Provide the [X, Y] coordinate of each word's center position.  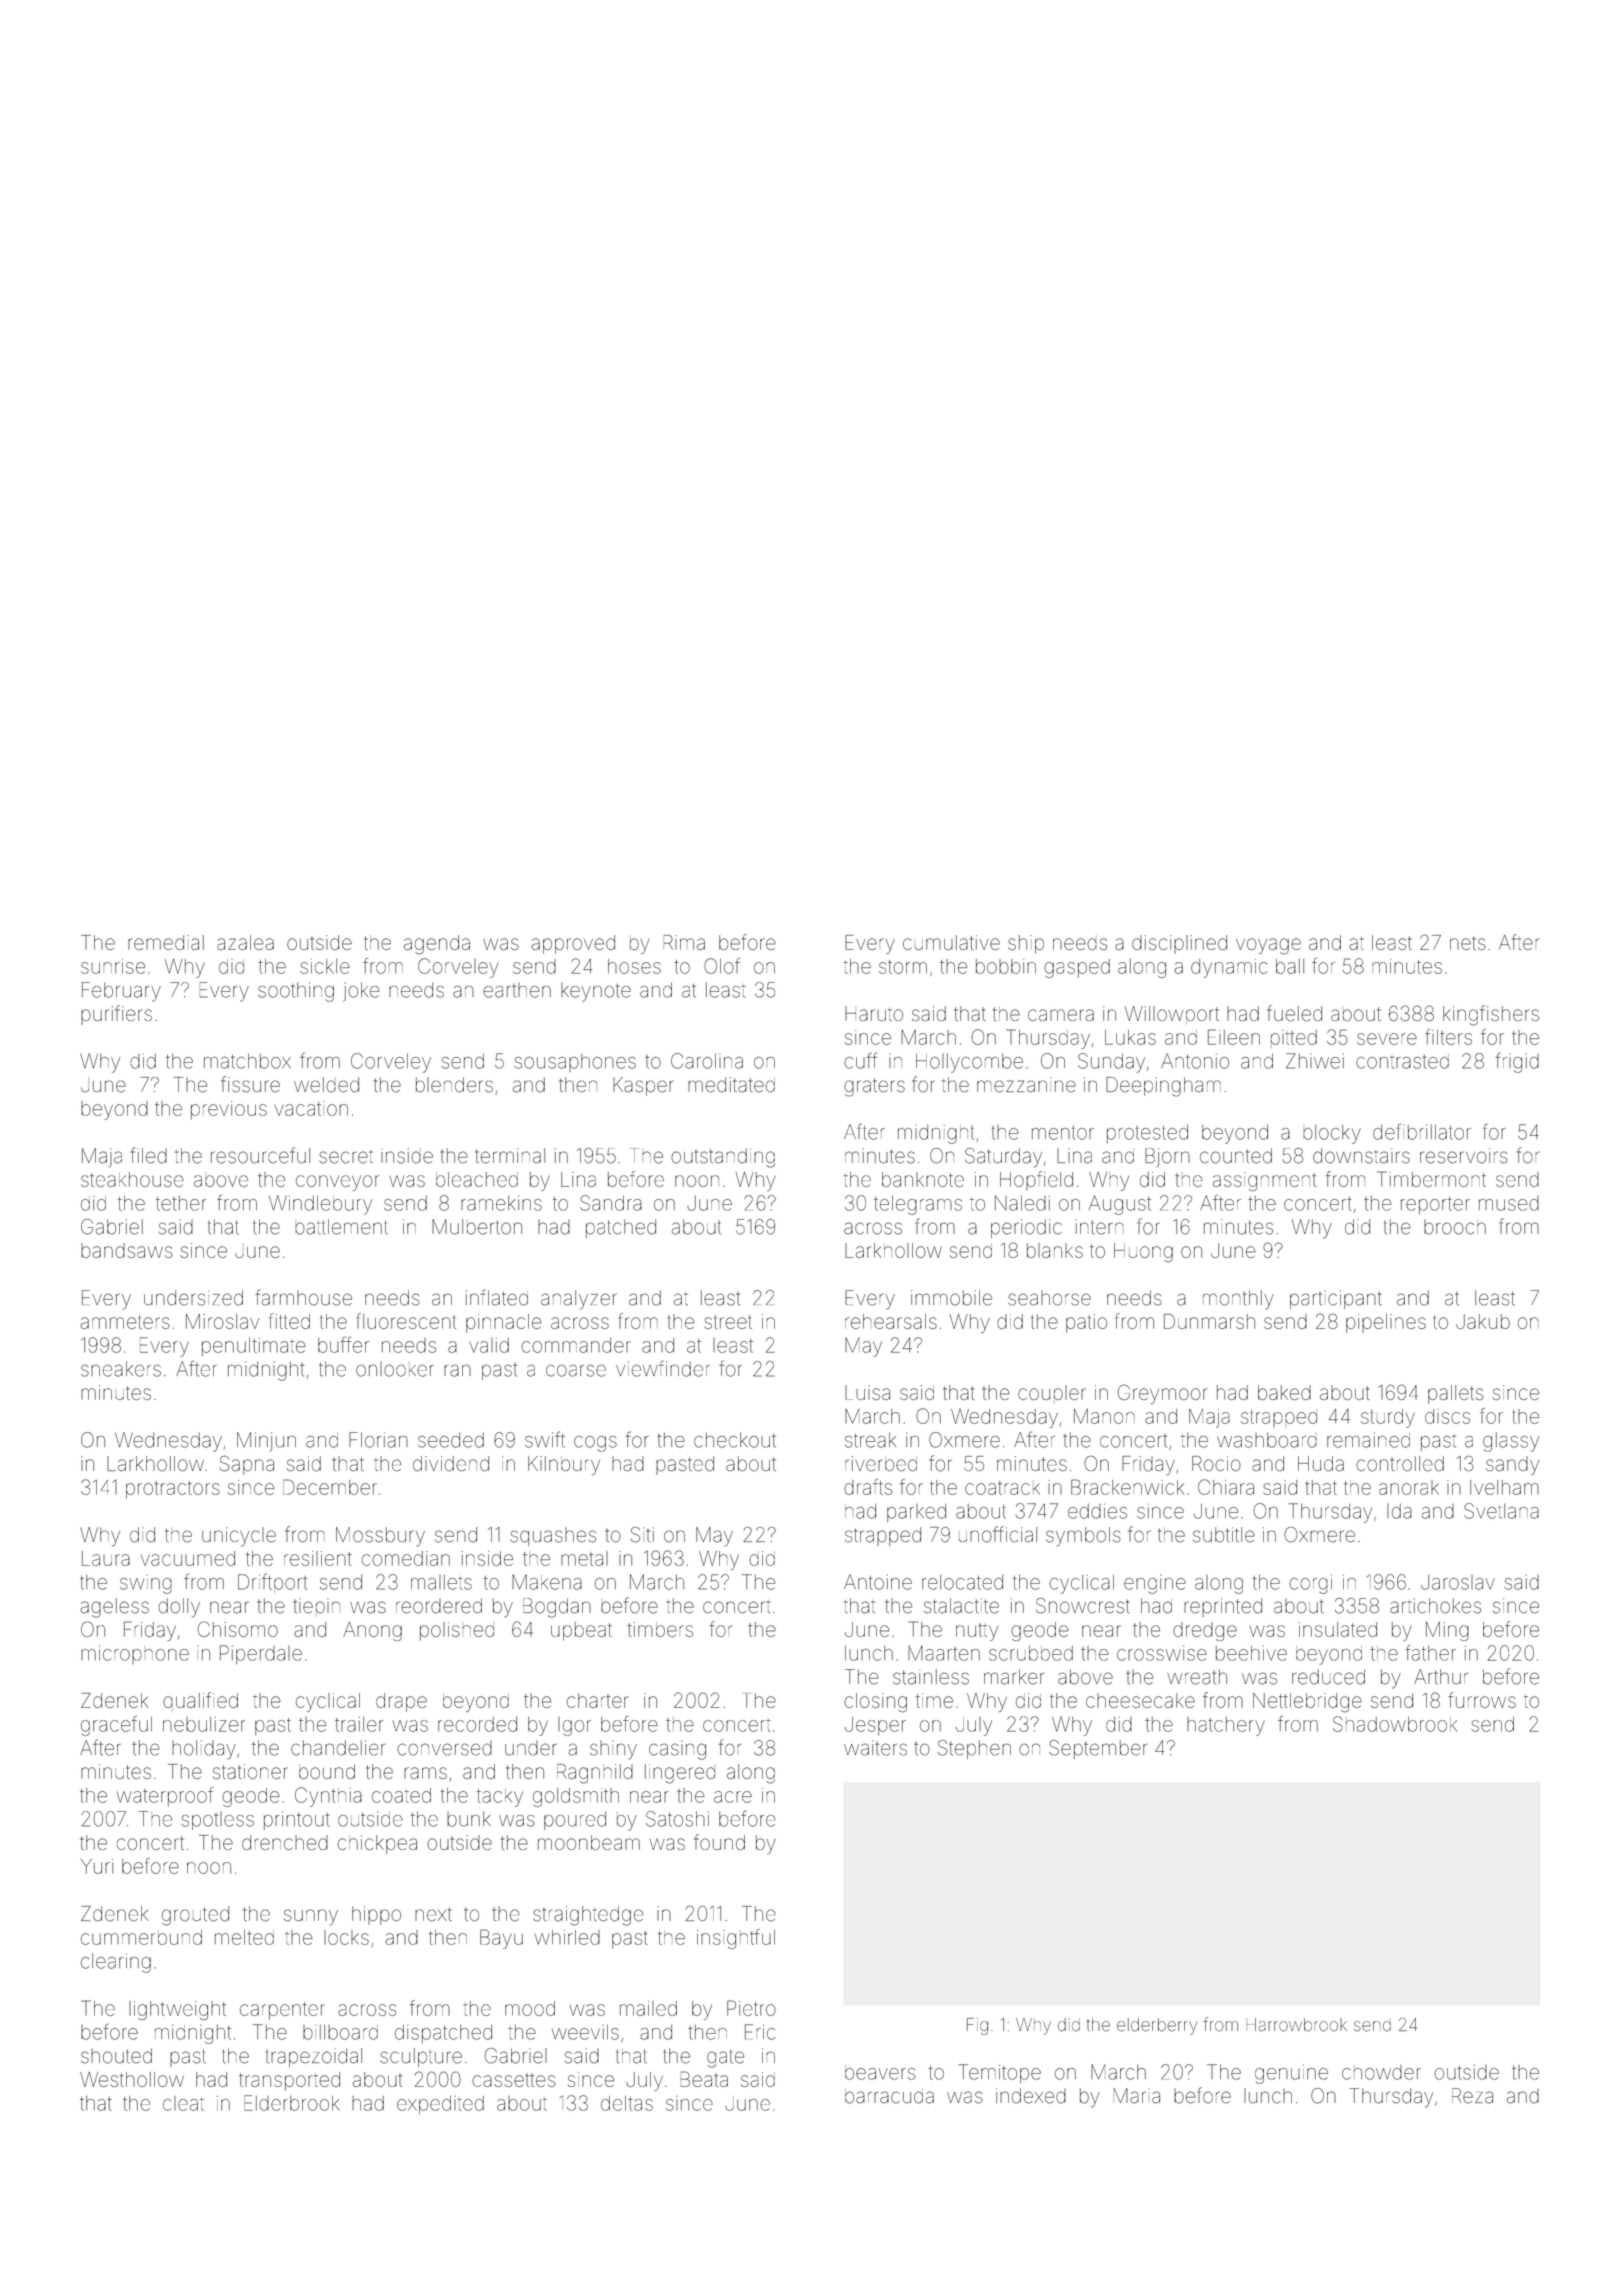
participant [1336, 1299]
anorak [1409, 1487]
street [728, 1322]
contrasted [1402, 1061]
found [719, 1842]
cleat [183, 2103]
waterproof [165, 1797]
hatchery [1226, 1726]
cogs [595, 1444]
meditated [731, 1085]
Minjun [266, 1442]
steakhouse [132, 1179]
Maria [1137, 2096]
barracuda [889, 2096]
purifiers [116, 1015]
